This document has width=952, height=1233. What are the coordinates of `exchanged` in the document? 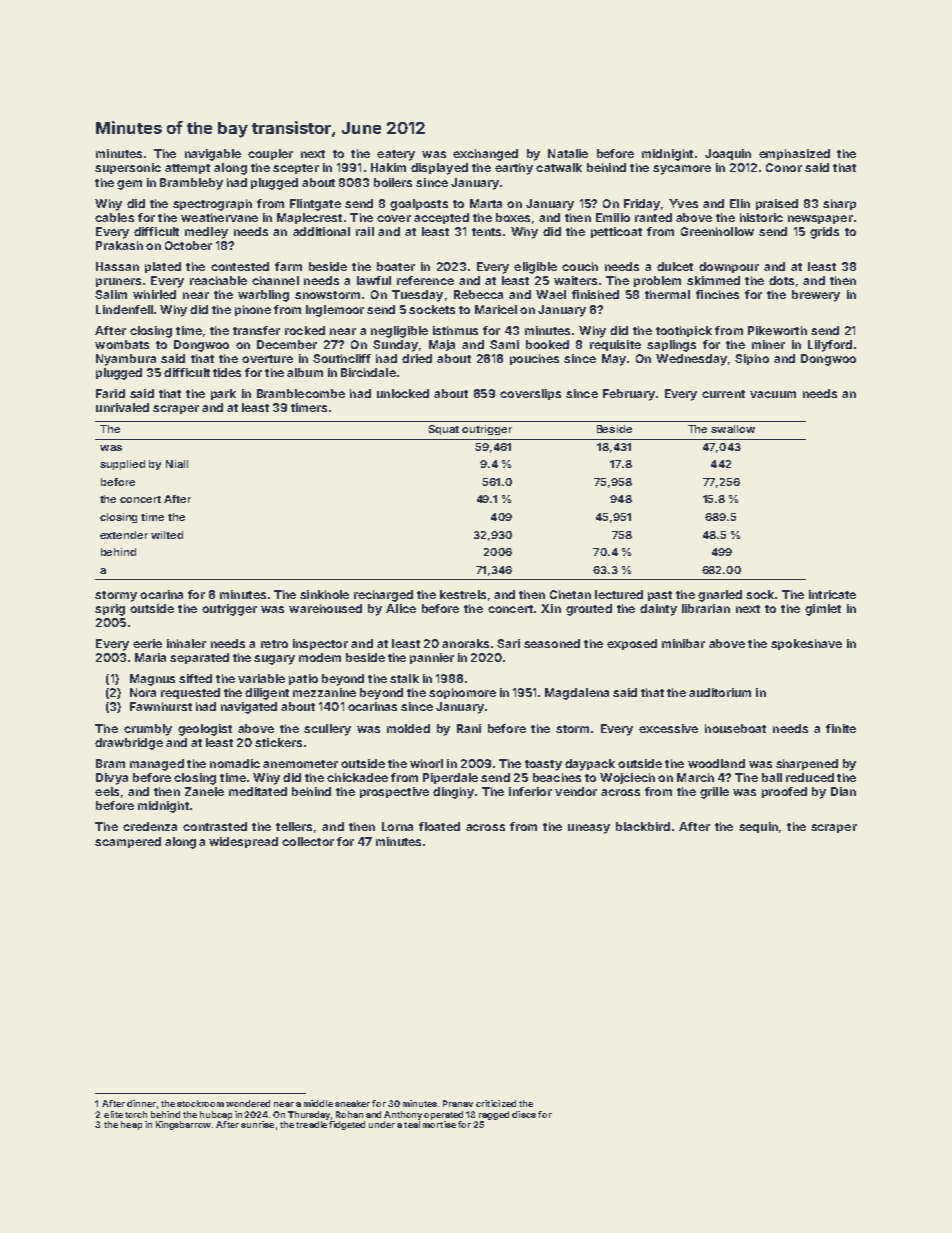 It's located at (485, 155).
